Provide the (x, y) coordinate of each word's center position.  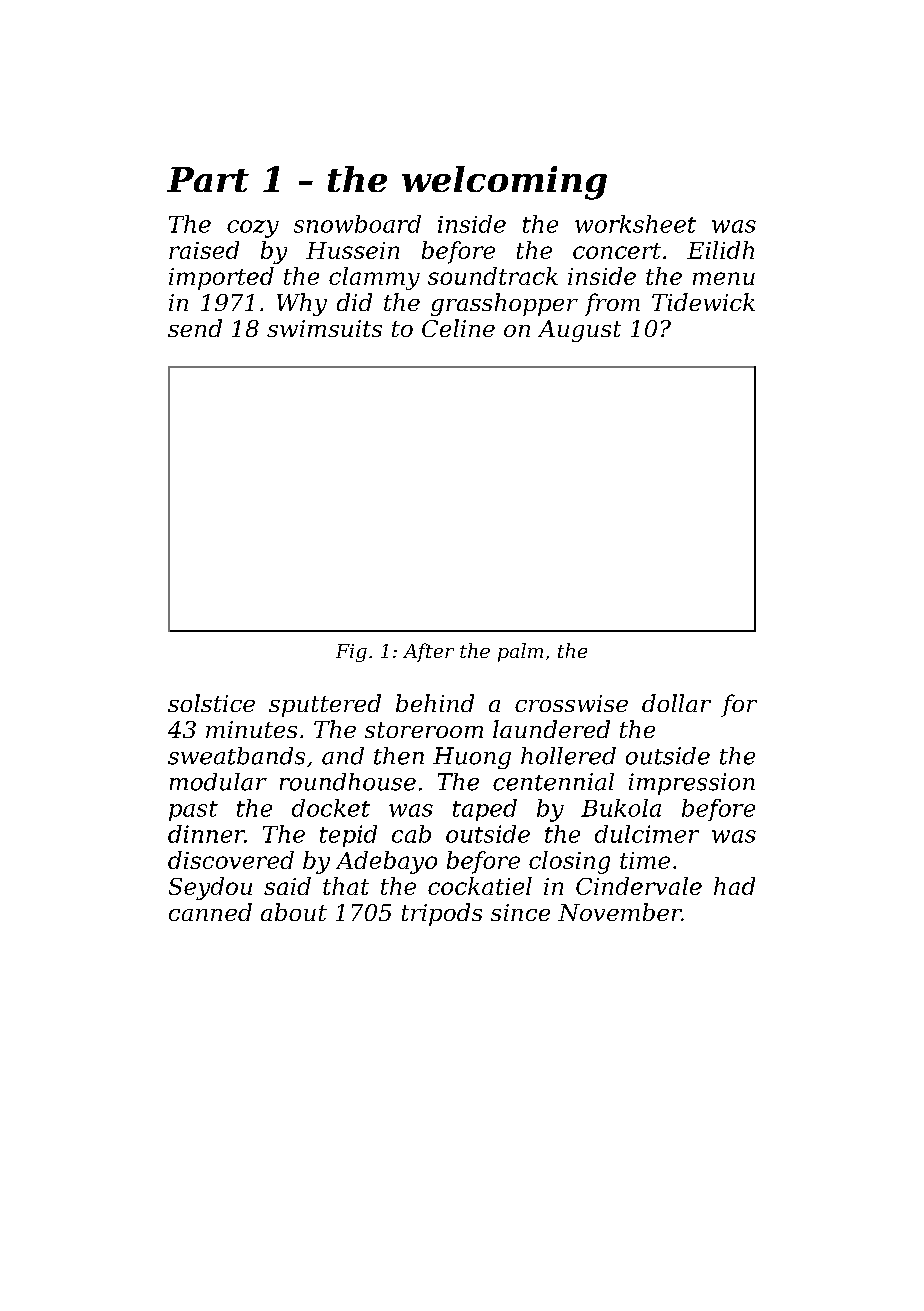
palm (520, 652)
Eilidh (720, 250)
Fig (351, 653)
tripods (442, 914)
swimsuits (324, 328)
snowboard (357, 224)
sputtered (325, 705)
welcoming (504, 183)
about (294, 912)
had (734, 886)
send (195, 328)
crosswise (571, 703)
